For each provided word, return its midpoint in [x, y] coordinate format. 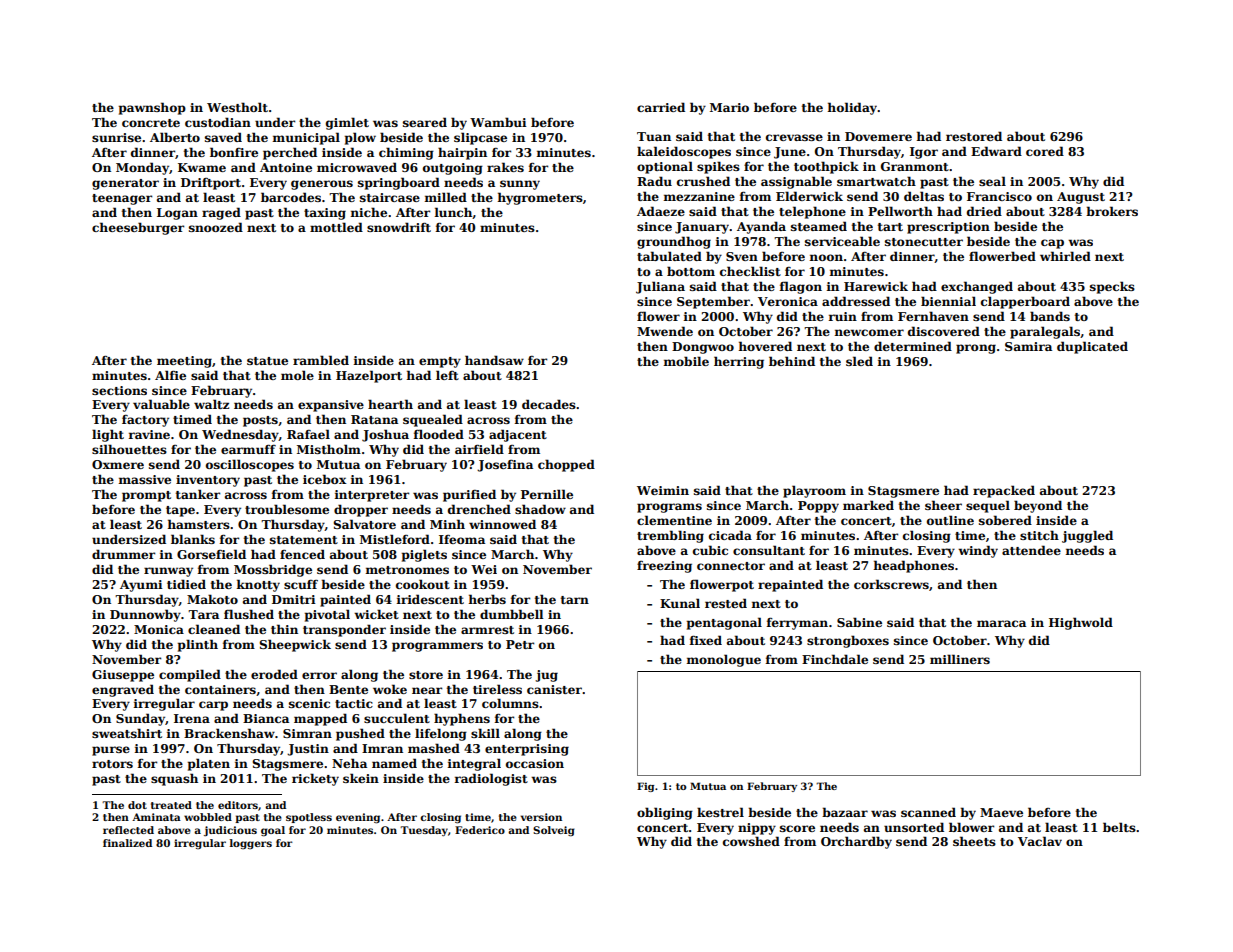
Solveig [554, 831]
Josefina [505, 466]
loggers [251, 844]
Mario [729, 107]
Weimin [663, 490]
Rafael [308, 434]
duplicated [1092, 347]
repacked [1004, 491]
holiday [852, 108]
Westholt [237, 107]
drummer [123, 554]
